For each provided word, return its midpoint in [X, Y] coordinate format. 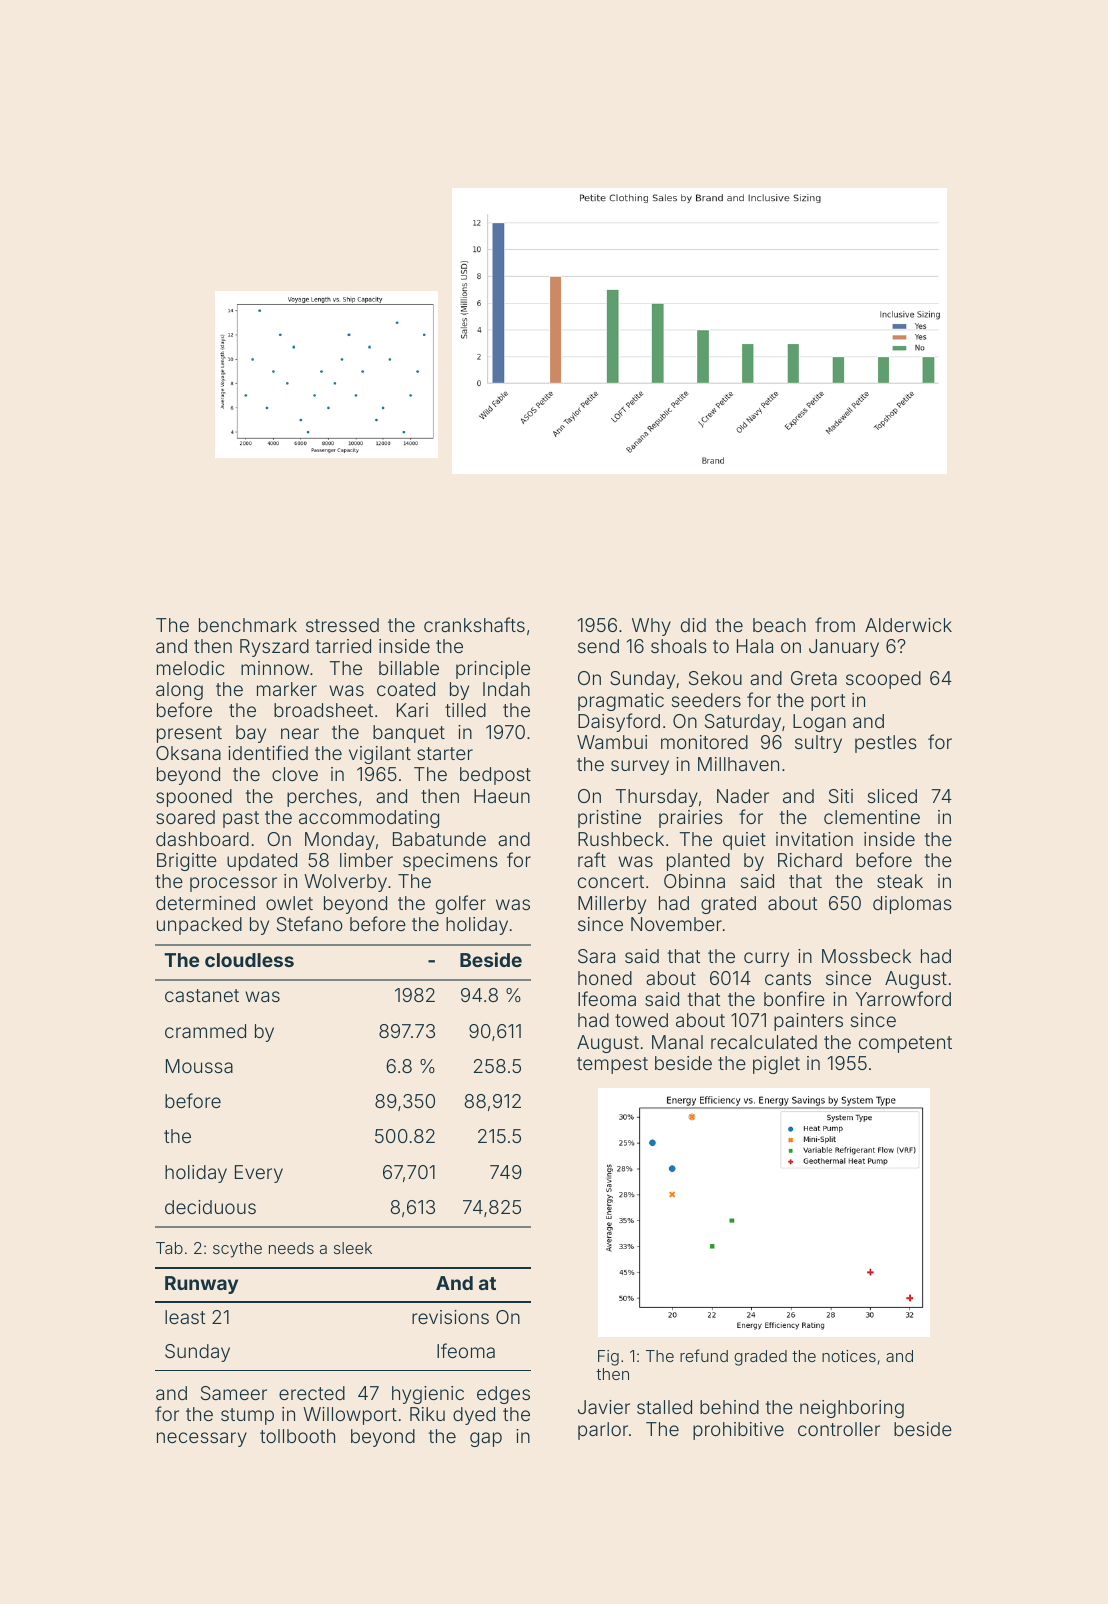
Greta [814, 678]
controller [839, 1429]
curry [766, 959]
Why [651, 627]
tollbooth [297, 1436]
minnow [275, 668]
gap [486, 1439]
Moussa [199, 1066]
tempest [612, 1065]
